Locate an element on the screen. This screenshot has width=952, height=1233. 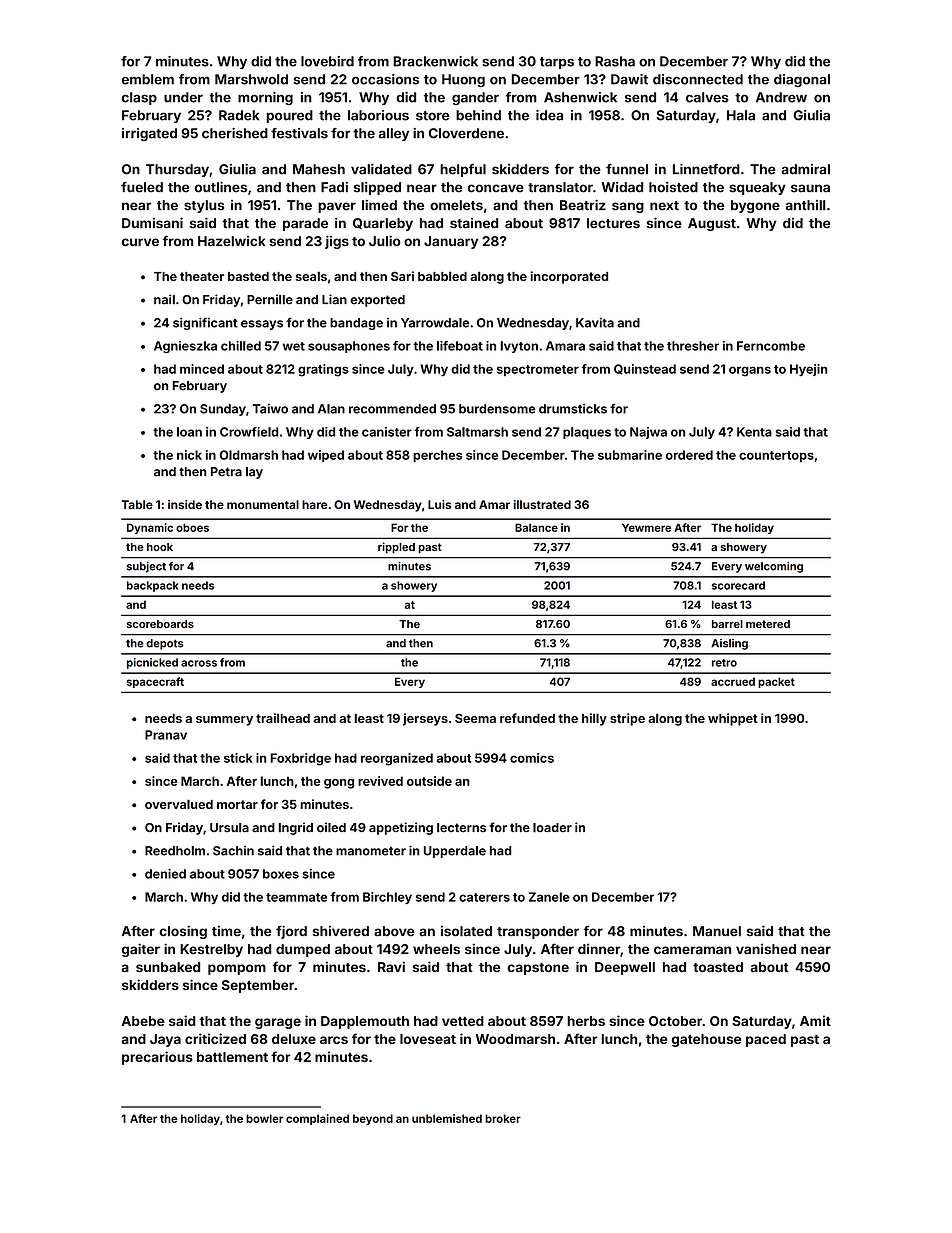
unblemished is located at coordinates (447, 1118).
